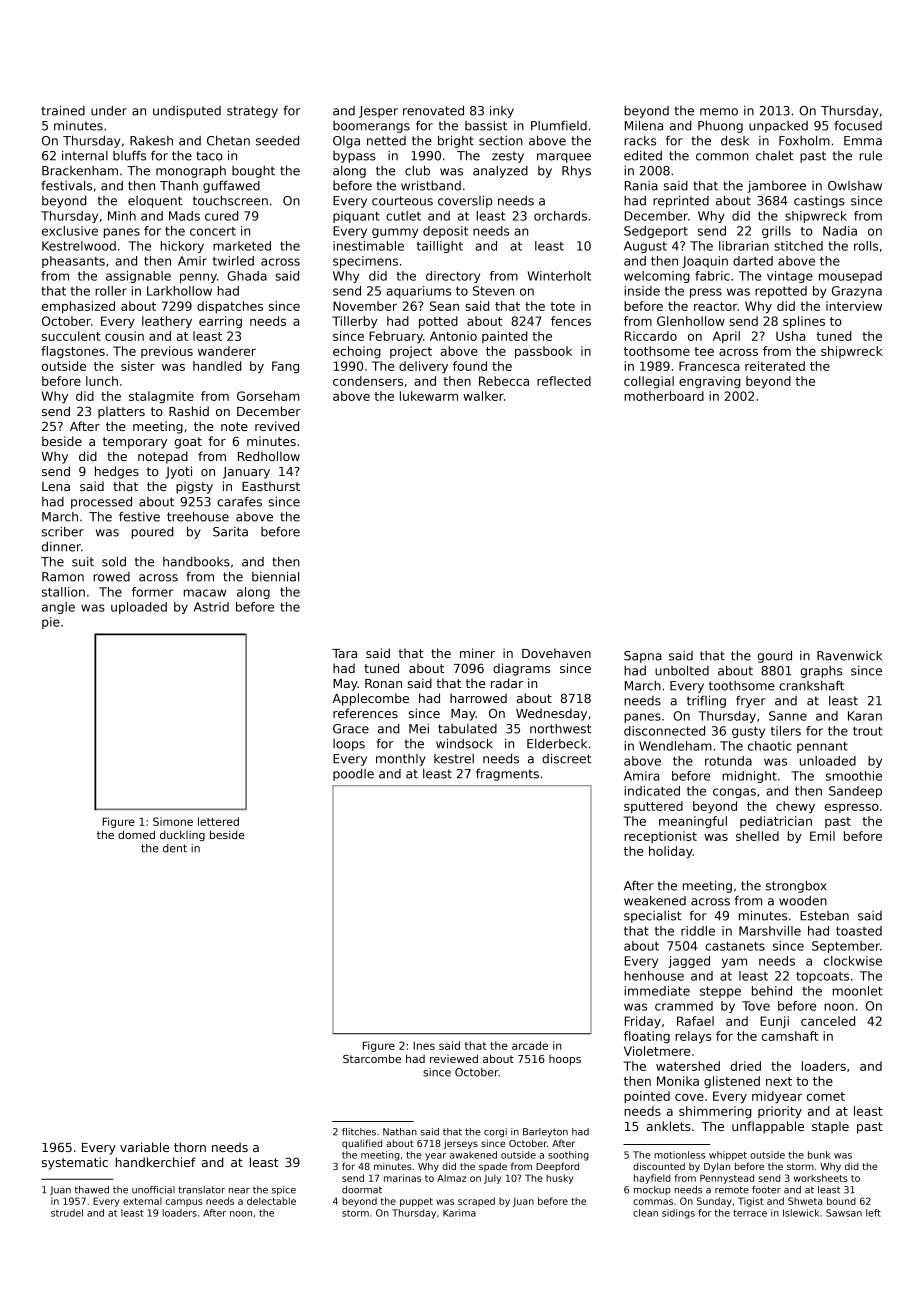 The height and width of the screenshot is (1308, 924). What do you see at coordinates (63, 577) in the screenshot?
I see `Ramon` at bounding box center [63, 577].
